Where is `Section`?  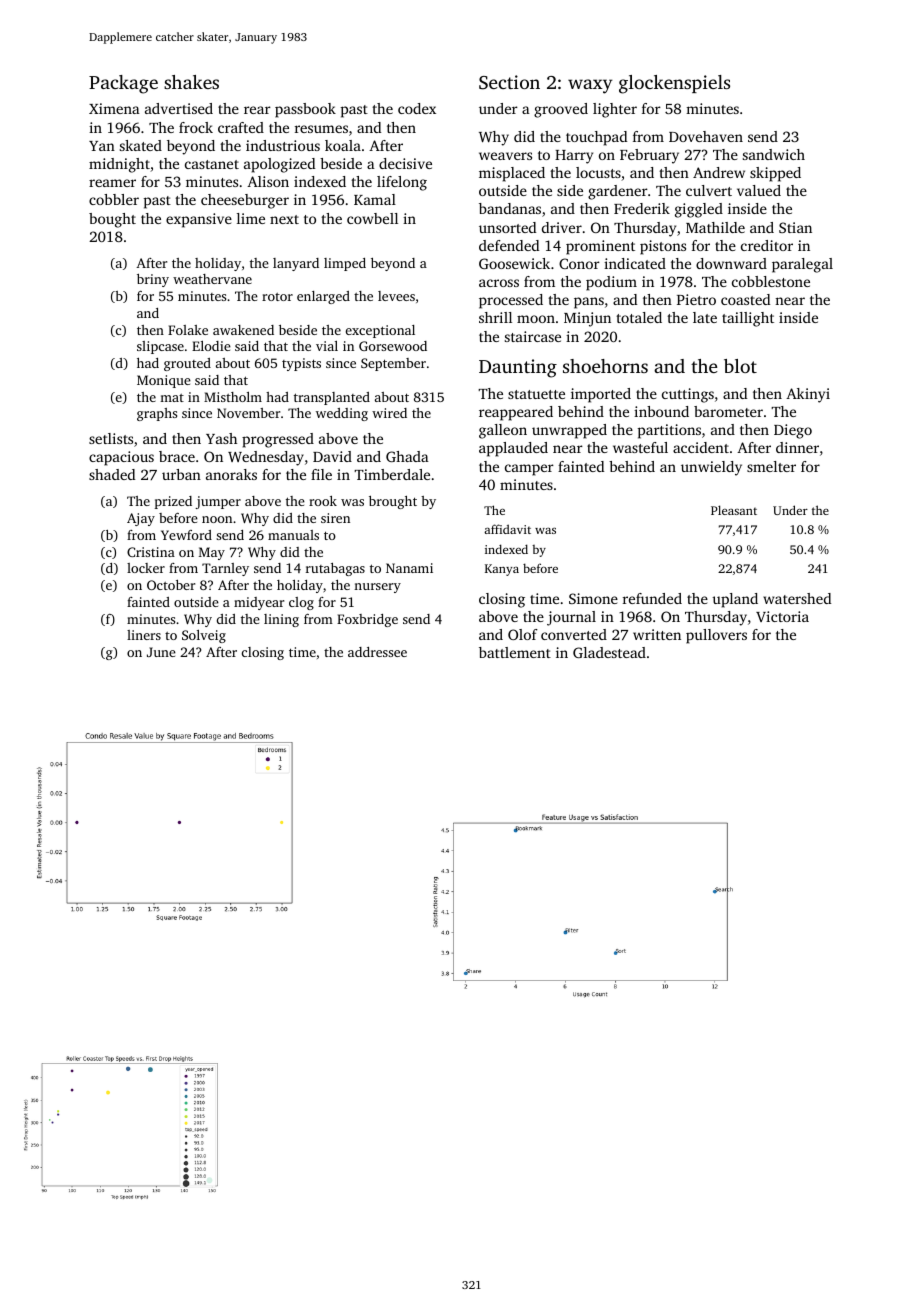
Section is located at coordinates (509, 82).
